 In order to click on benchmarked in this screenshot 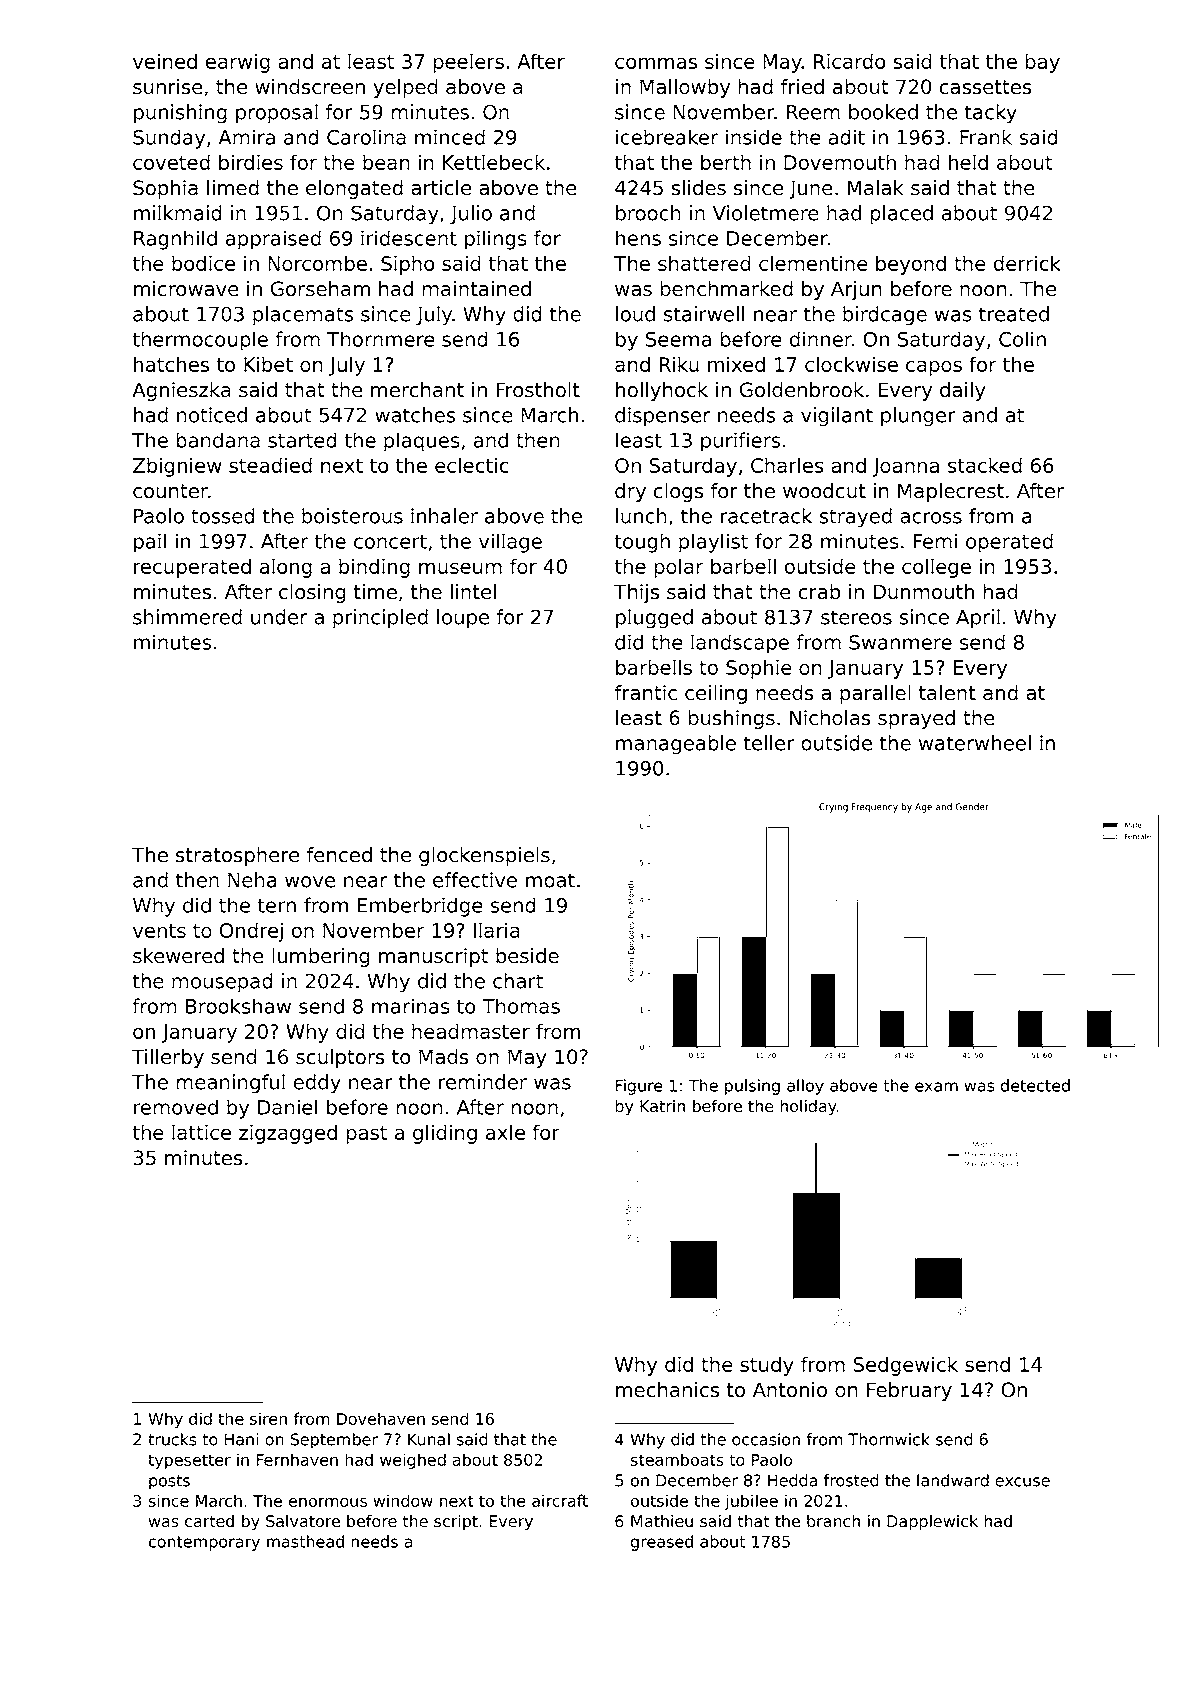, I will do `click(726, 288)`.
